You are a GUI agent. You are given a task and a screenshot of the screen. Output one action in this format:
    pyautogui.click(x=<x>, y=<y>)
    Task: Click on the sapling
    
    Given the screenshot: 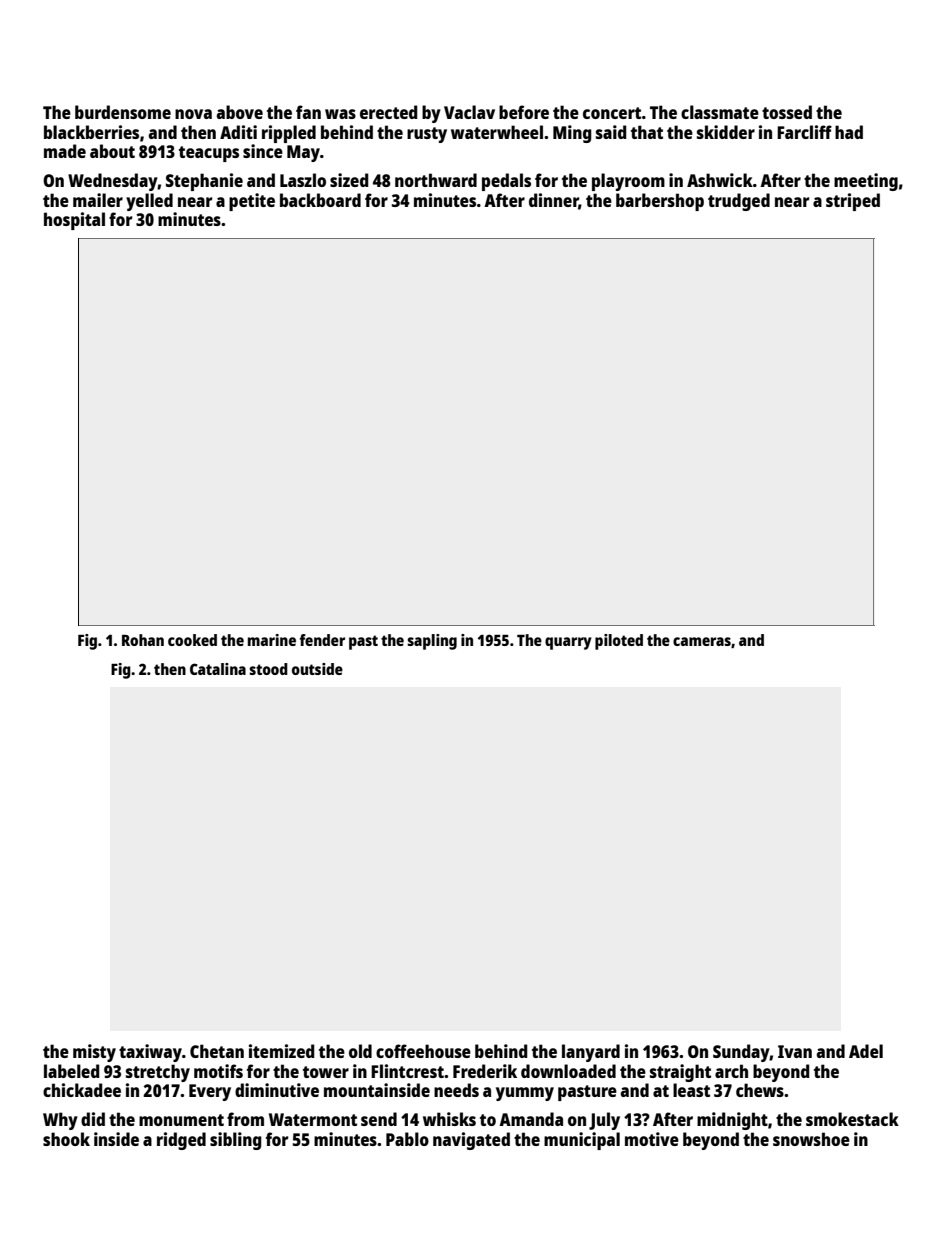 What is the action you would take?
    pyautogui.click(x=432, y=642)
